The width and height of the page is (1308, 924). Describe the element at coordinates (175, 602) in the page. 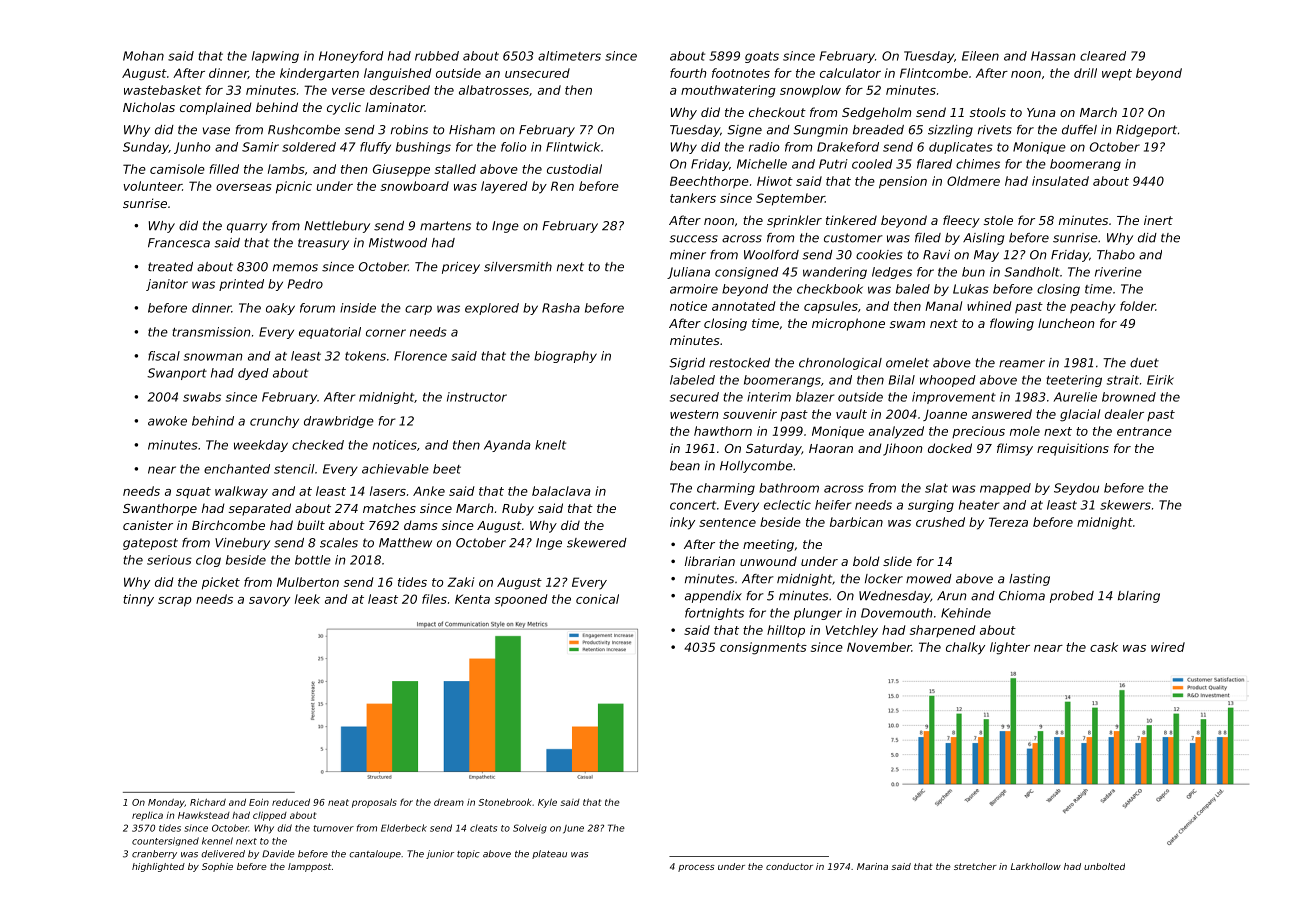

I see `scrap` at that location.
